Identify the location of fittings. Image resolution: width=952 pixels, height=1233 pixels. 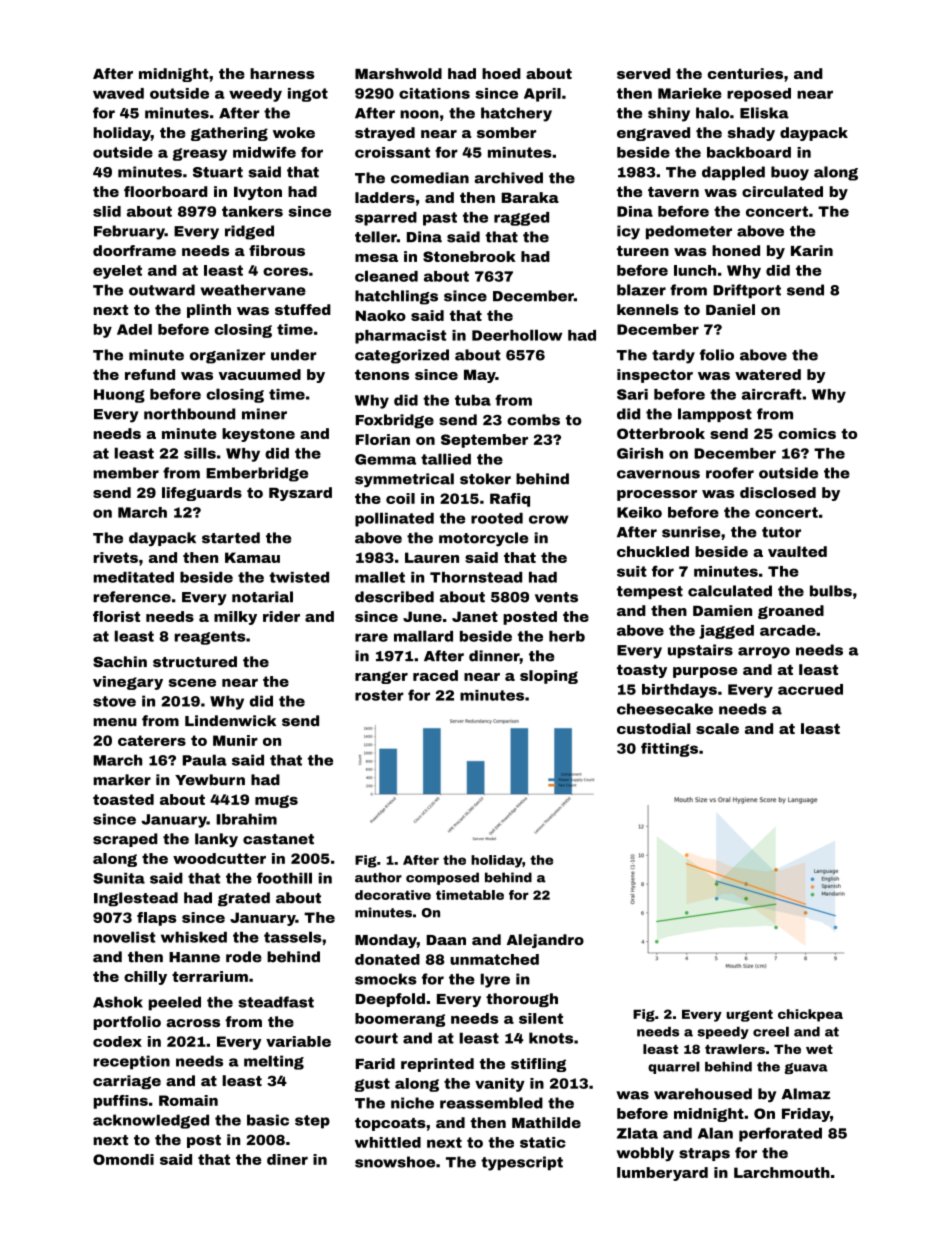
(669, 750).
